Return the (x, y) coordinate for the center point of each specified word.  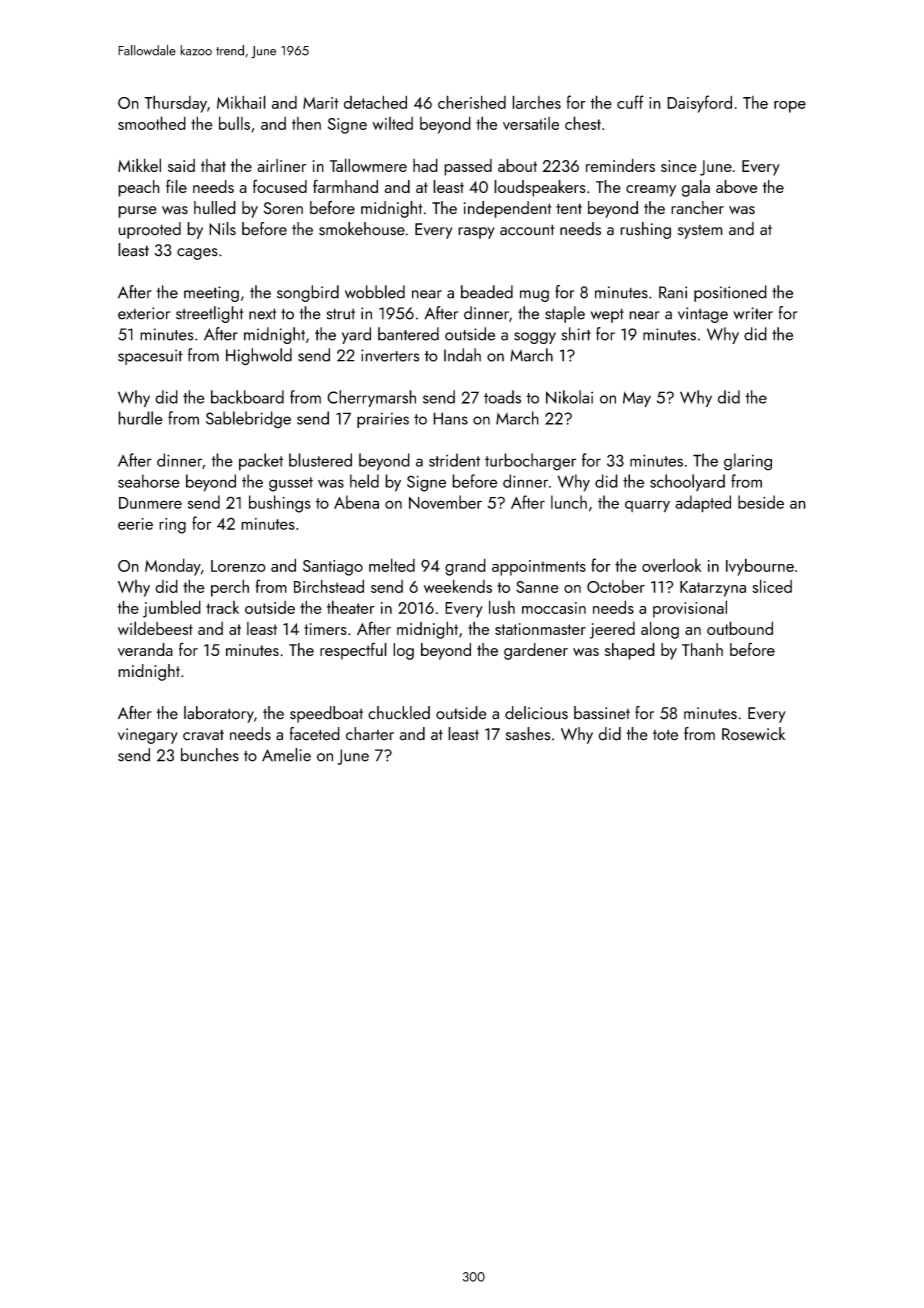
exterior (144, 313)
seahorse (149, 481)
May (637, 399)
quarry (647, 506)
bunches (210, 755)
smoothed (152, 123)
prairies (383, 420)
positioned (730, 293)
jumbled (172, 609)
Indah (462, 355)
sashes (528, 734)
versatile (531, 123)
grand (465, 567)
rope (790, 107)
